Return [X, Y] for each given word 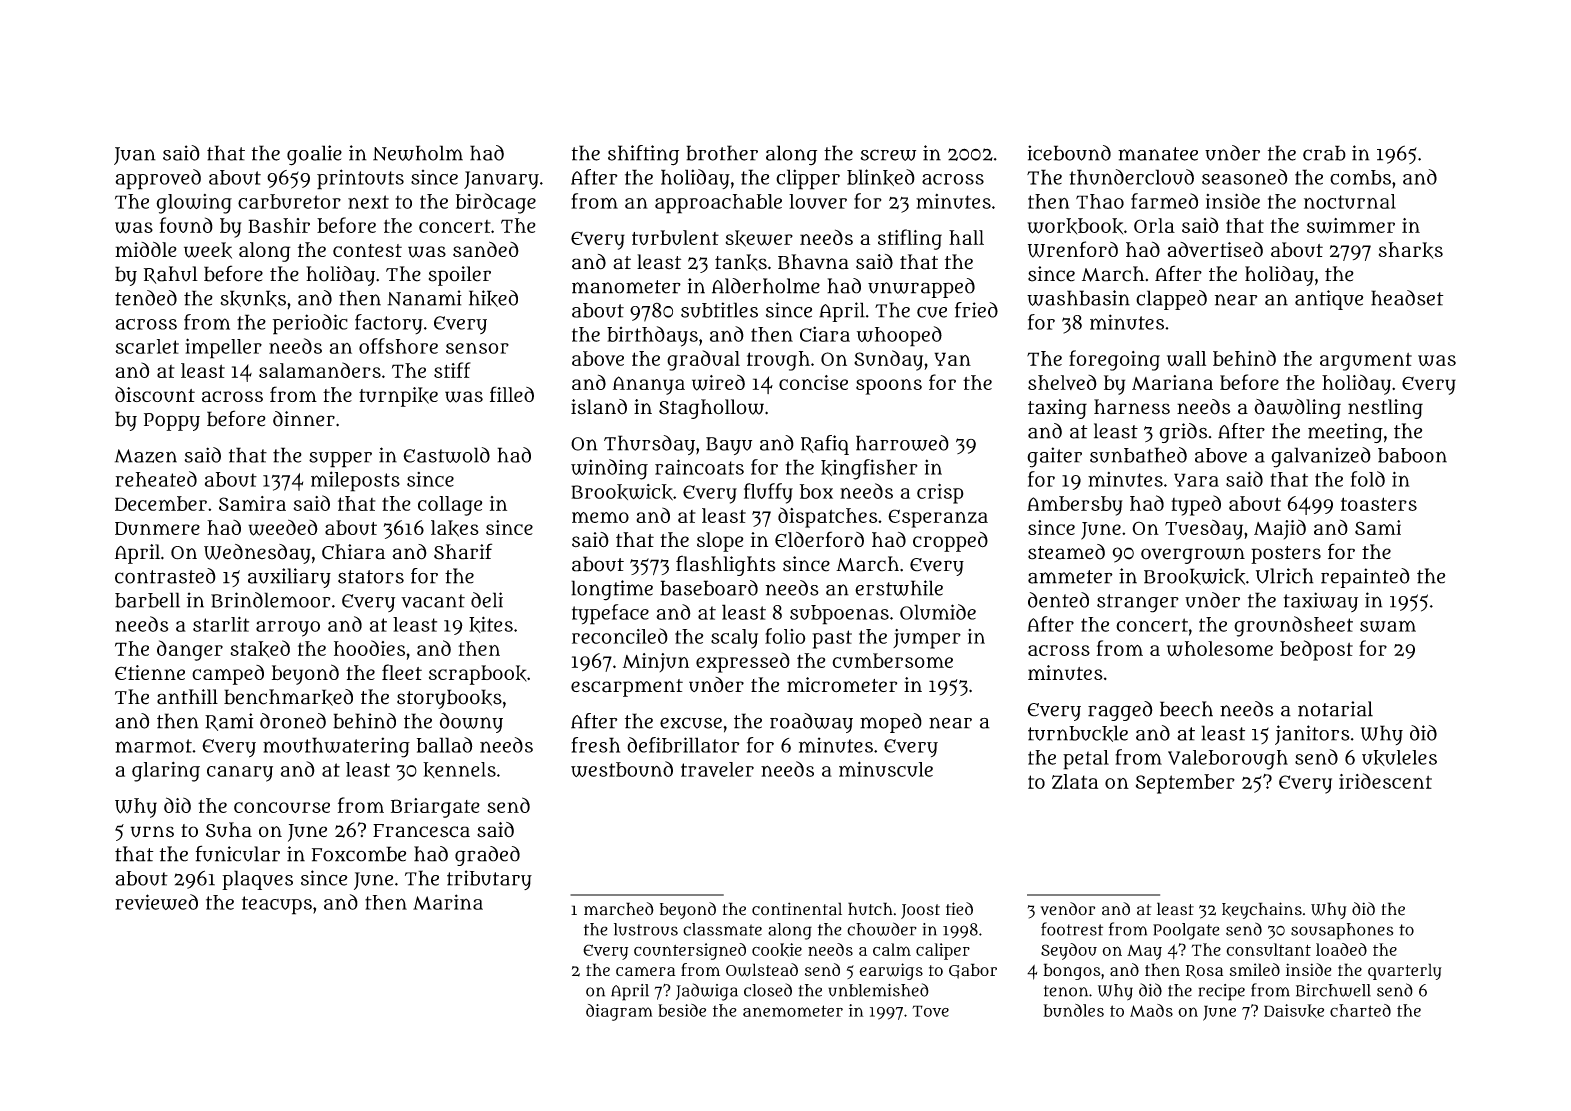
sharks [1411, 250]
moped [891, 723]
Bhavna [813, 262]
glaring [166, 771]
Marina [448, 902]
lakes [455, 528]
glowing [194, 204]
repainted [1365, 578]
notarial [1335, 709]
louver [818, 201]
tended [146, 298]
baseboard [709, 588]
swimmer [1351, 226]
